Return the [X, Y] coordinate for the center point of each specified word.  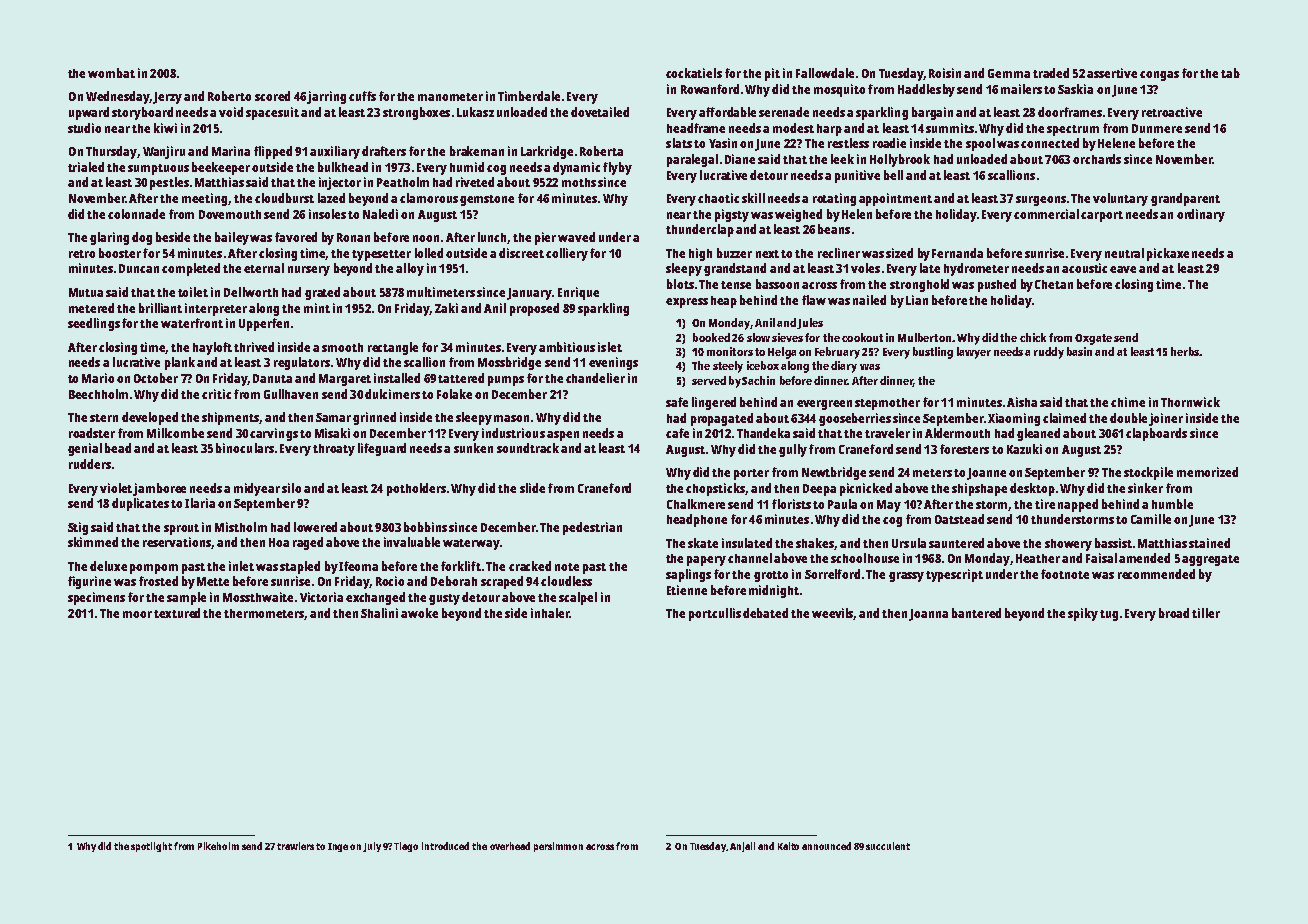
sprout [181, 529]
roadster [92, 433]
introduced [445, 846]
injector [340, 183]
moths [579, 182]
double [1128, 418]
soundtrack [528, 448]
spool [980, 144]
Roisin [945, 73]
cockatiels [694, 73]
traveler [887, 433]
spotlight [151, 847]
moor [137, 614]
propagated [722, 419]
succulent [888, 846]
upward [89, 113]
